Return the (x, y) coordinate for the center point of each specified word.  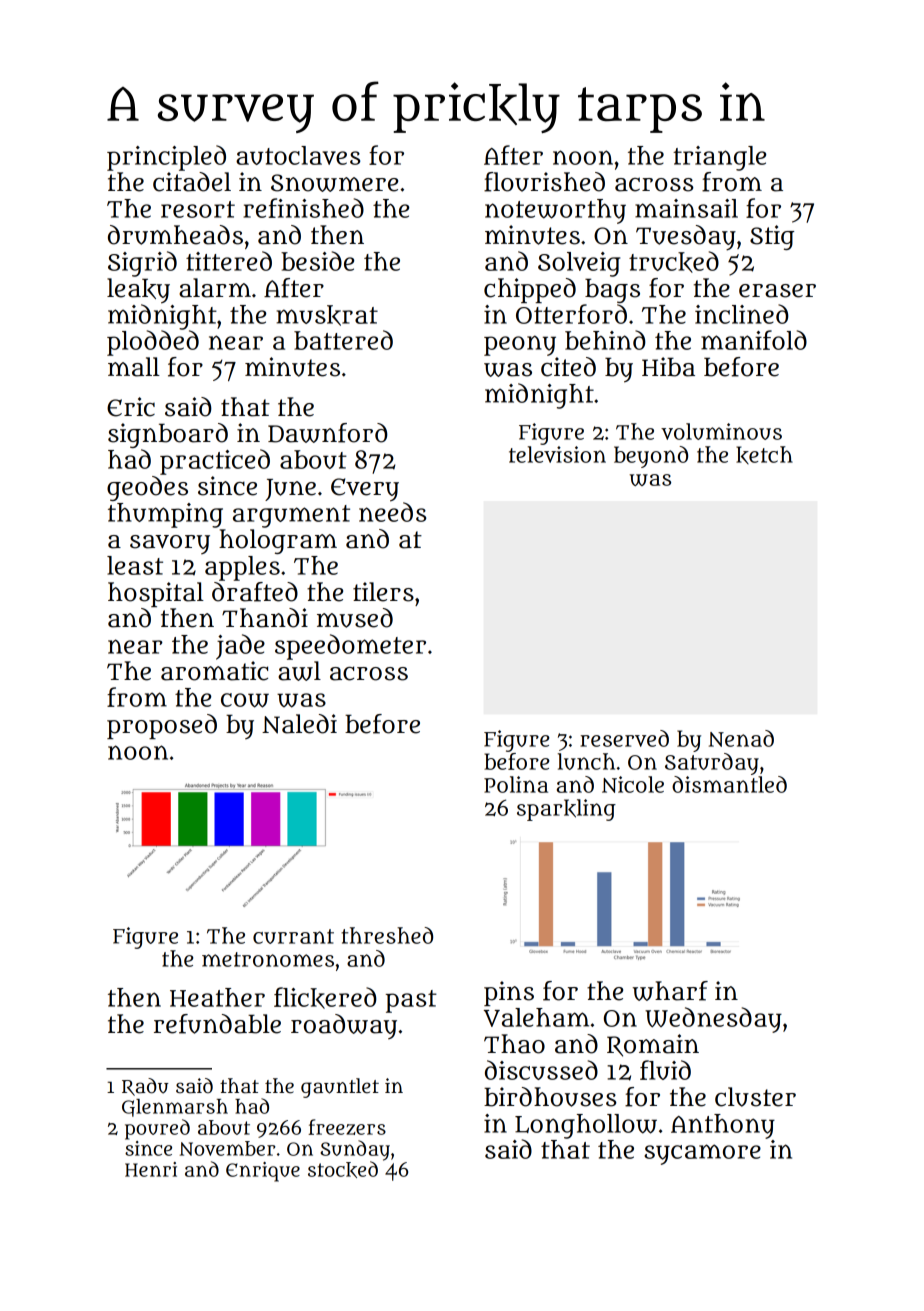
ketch (764, 455)
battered (343, 340)
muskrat (327, 315)
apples (242, 568)
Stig (772, 237)
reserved (624, 738)
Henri (151, 1169)
